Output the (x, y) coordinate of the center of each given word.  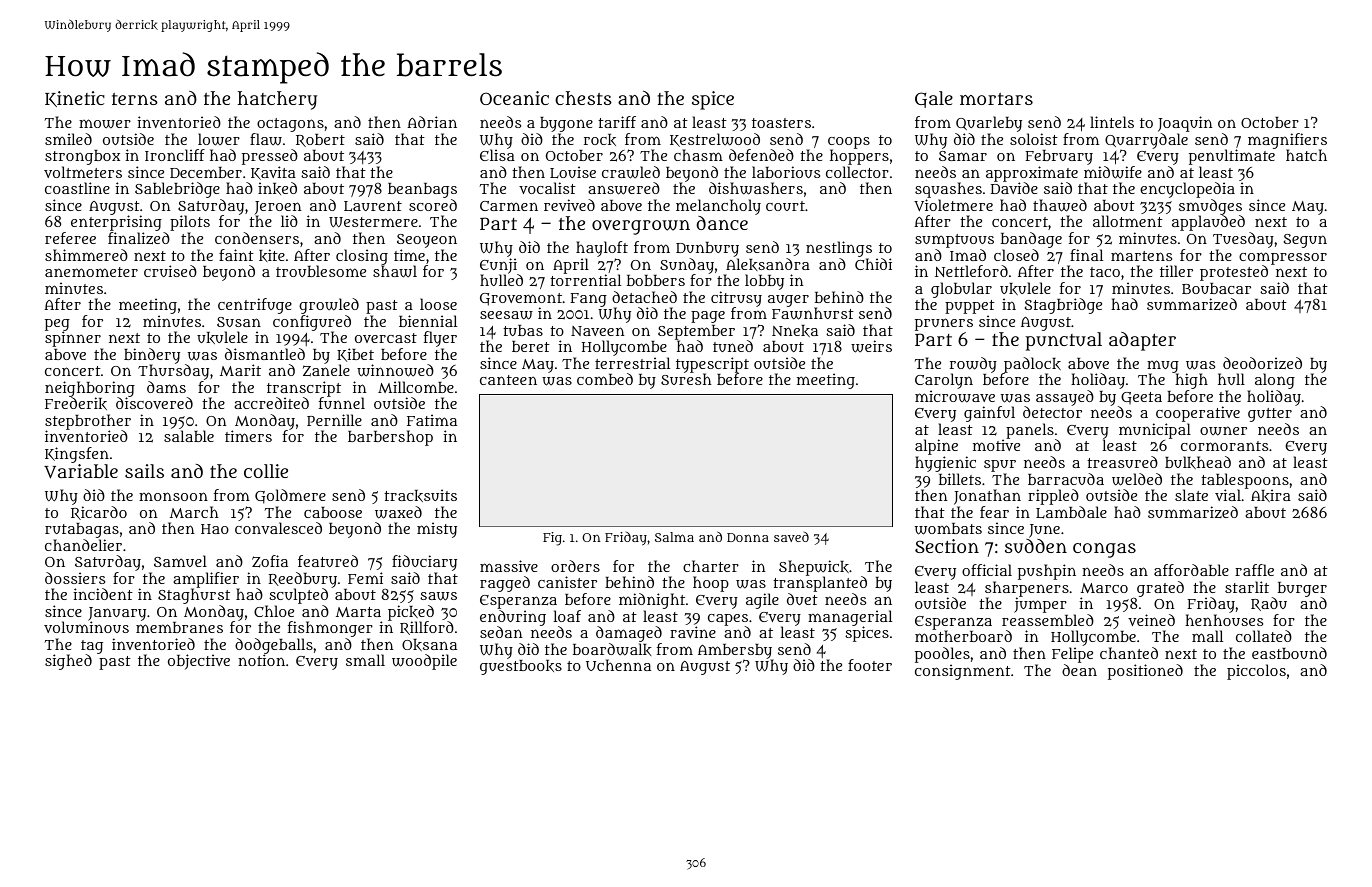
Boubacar (1216, 288)
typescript (712, 365)
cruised (170, 271)
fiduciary (424, 563)
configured (312, 323)
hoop (711, 584)
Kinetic (75, 99)
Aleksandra (768, 264)
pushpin (1047, 572)
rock (600, 140)
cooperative (1198, 414)
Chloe (274, 611)
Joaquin (1185, 124)
